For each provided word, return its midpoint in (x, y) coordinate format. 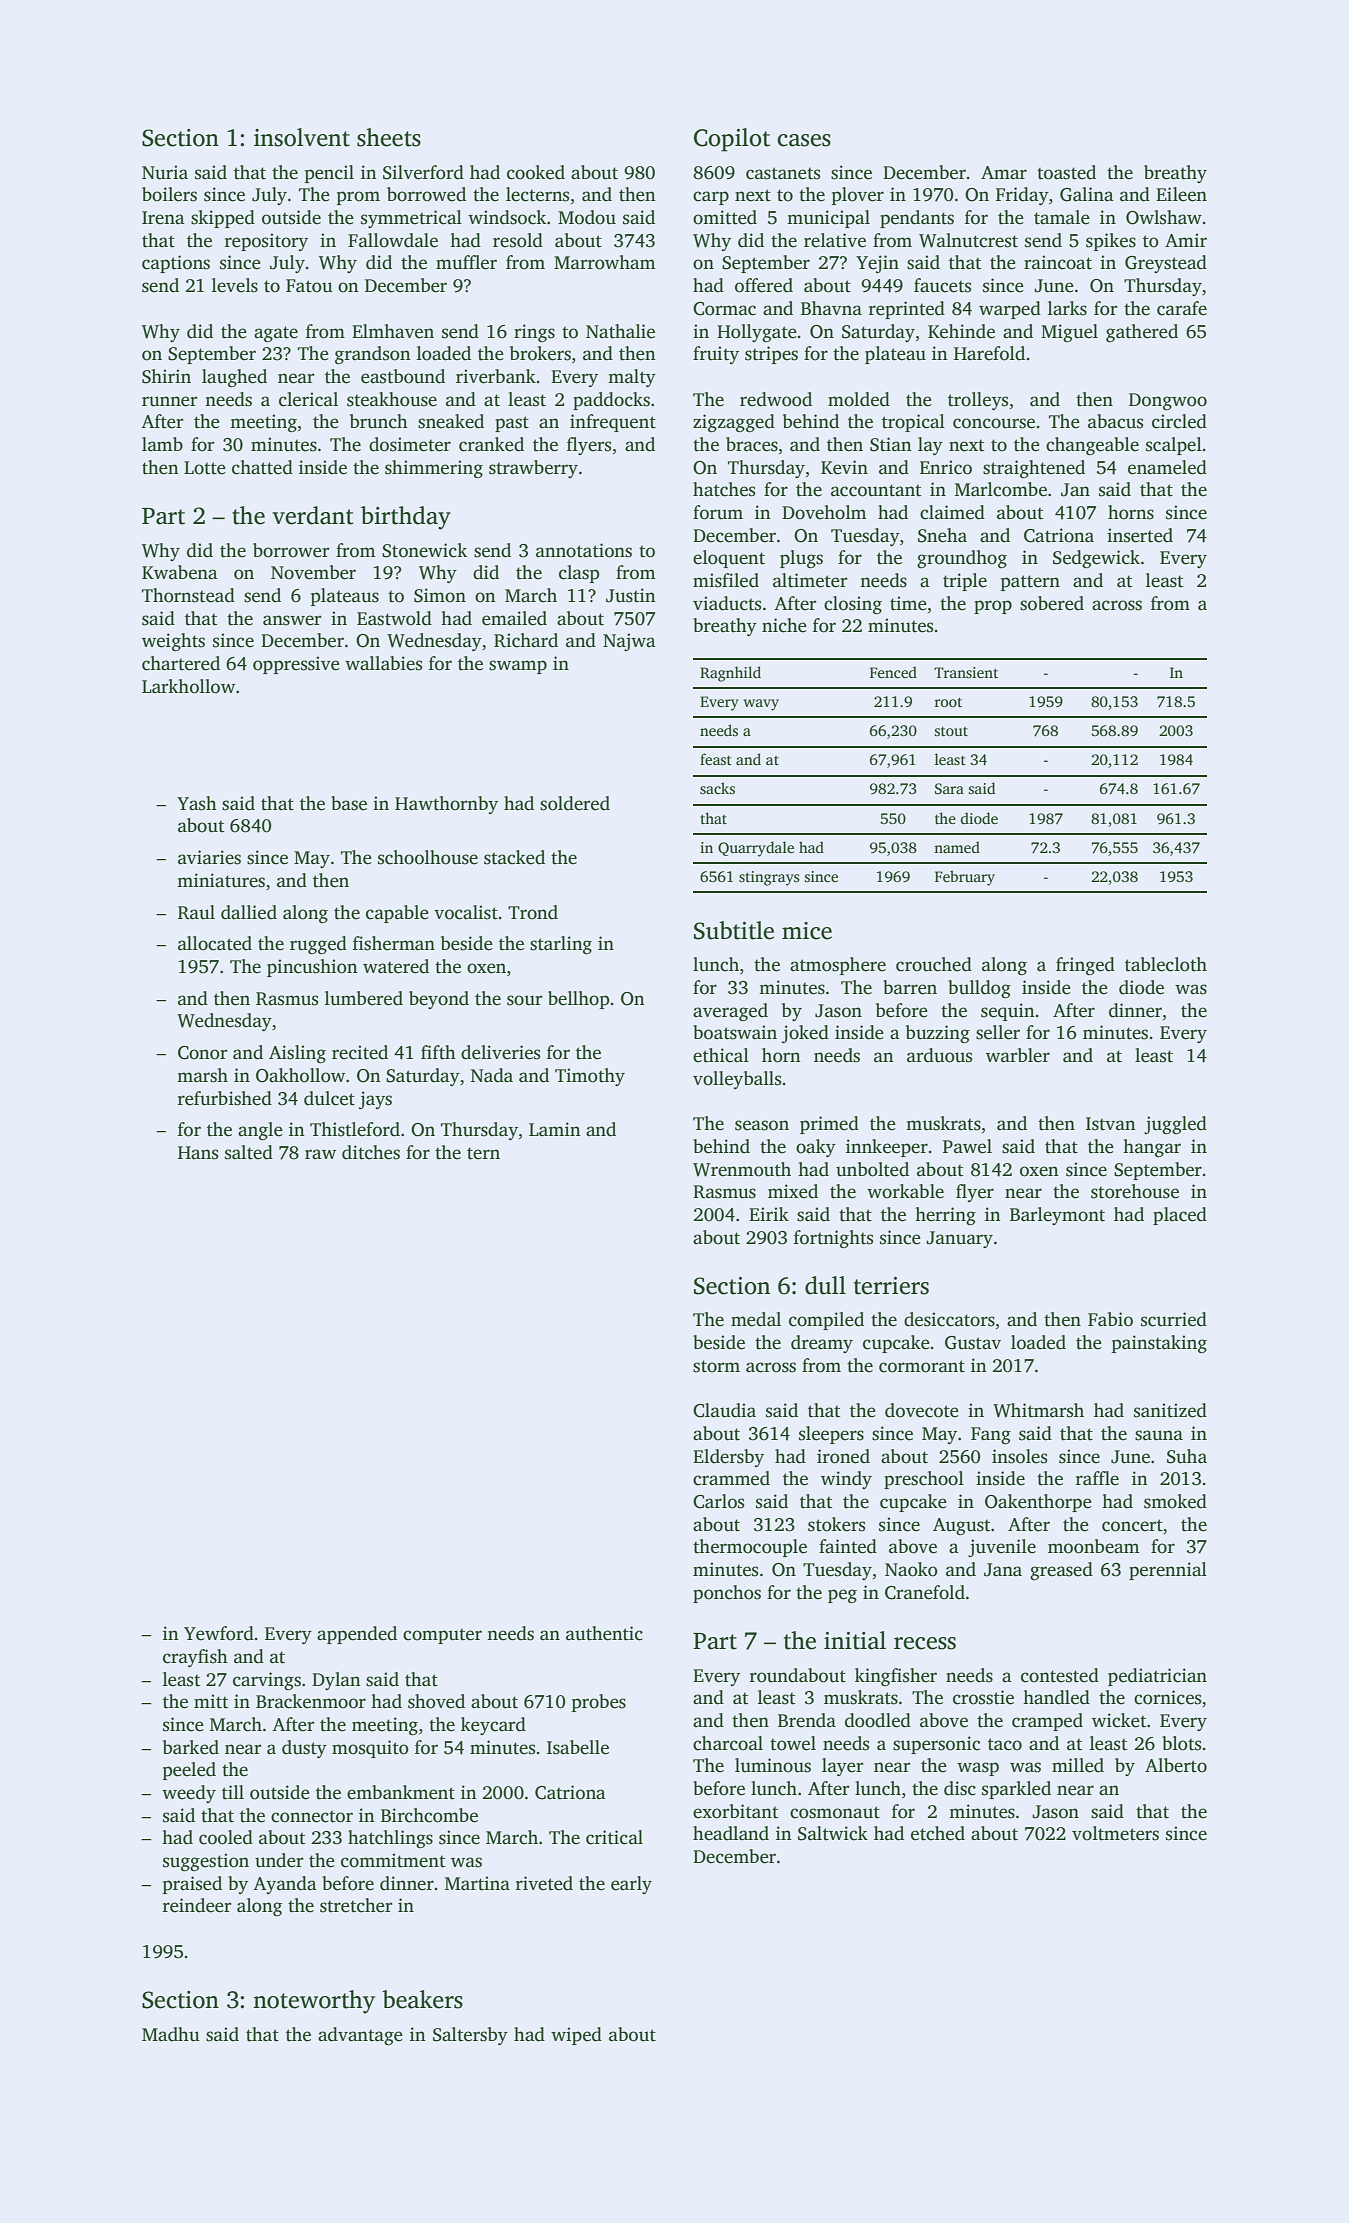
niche (784, 625)
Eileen (1181, 194)
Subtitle (734, 930)
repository (266, 242)
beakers (422, 1999)
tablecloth (1166, 964)
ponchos (727, 1594)
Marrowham (604, 262)
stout (951, 731)
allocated (215, 943)
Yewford (219, 1633)
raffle (1097, 1478)
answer (292, 620)
